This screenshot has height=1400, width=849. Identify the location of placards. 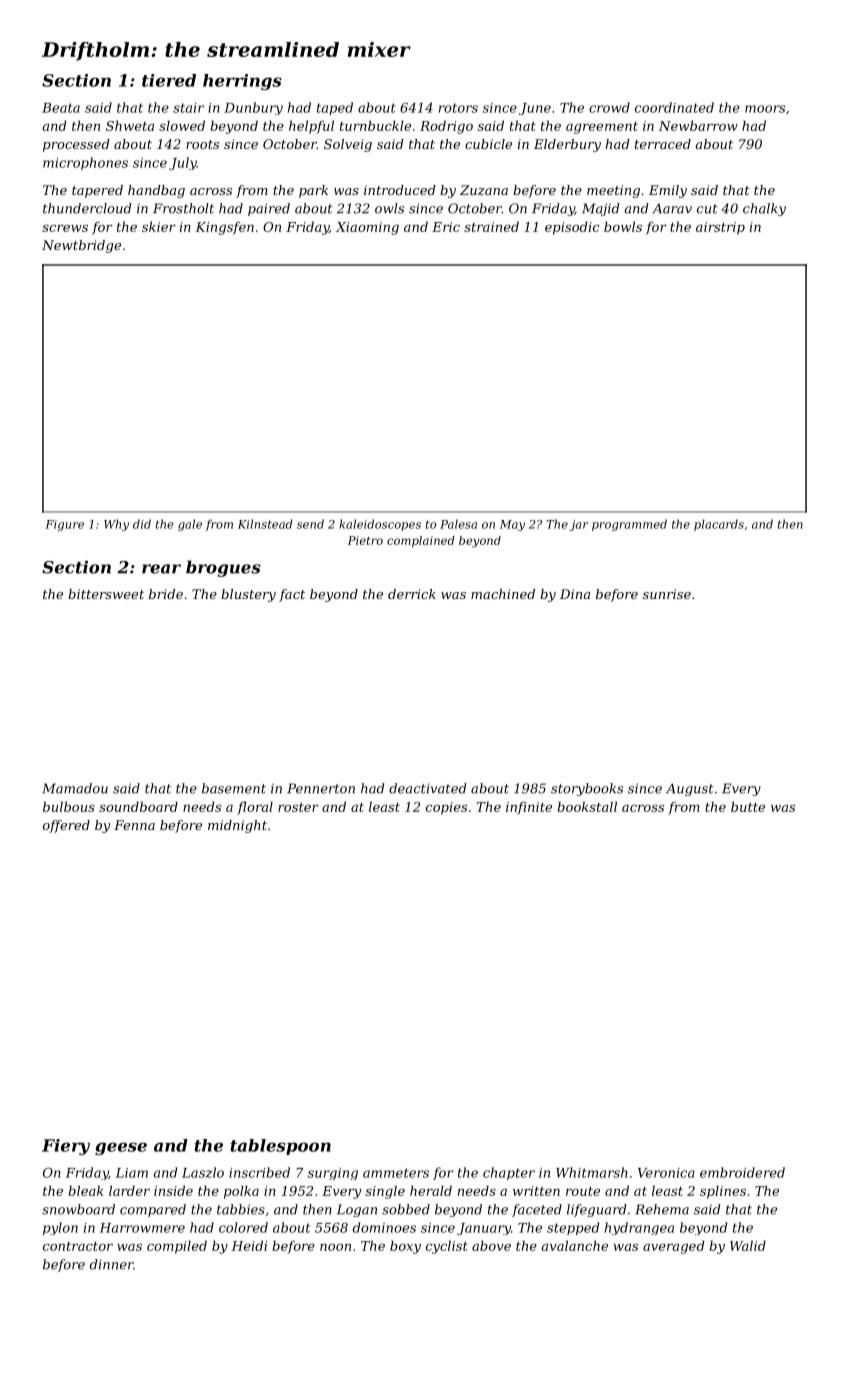
(719, 525).
